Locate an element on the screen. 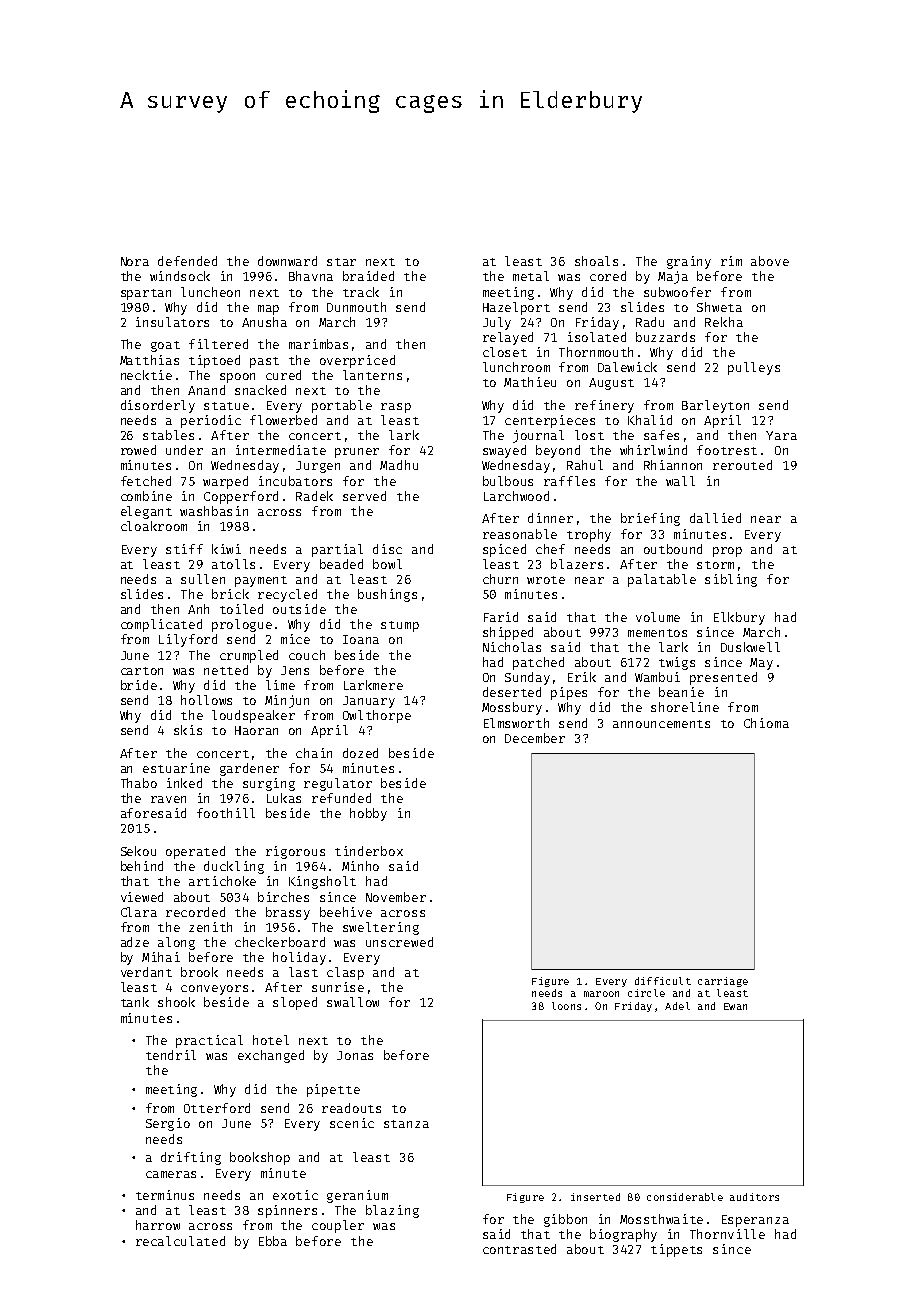 The height and width of the screenshot is (1308, 924). lime is located at coordinates (280, 685).
